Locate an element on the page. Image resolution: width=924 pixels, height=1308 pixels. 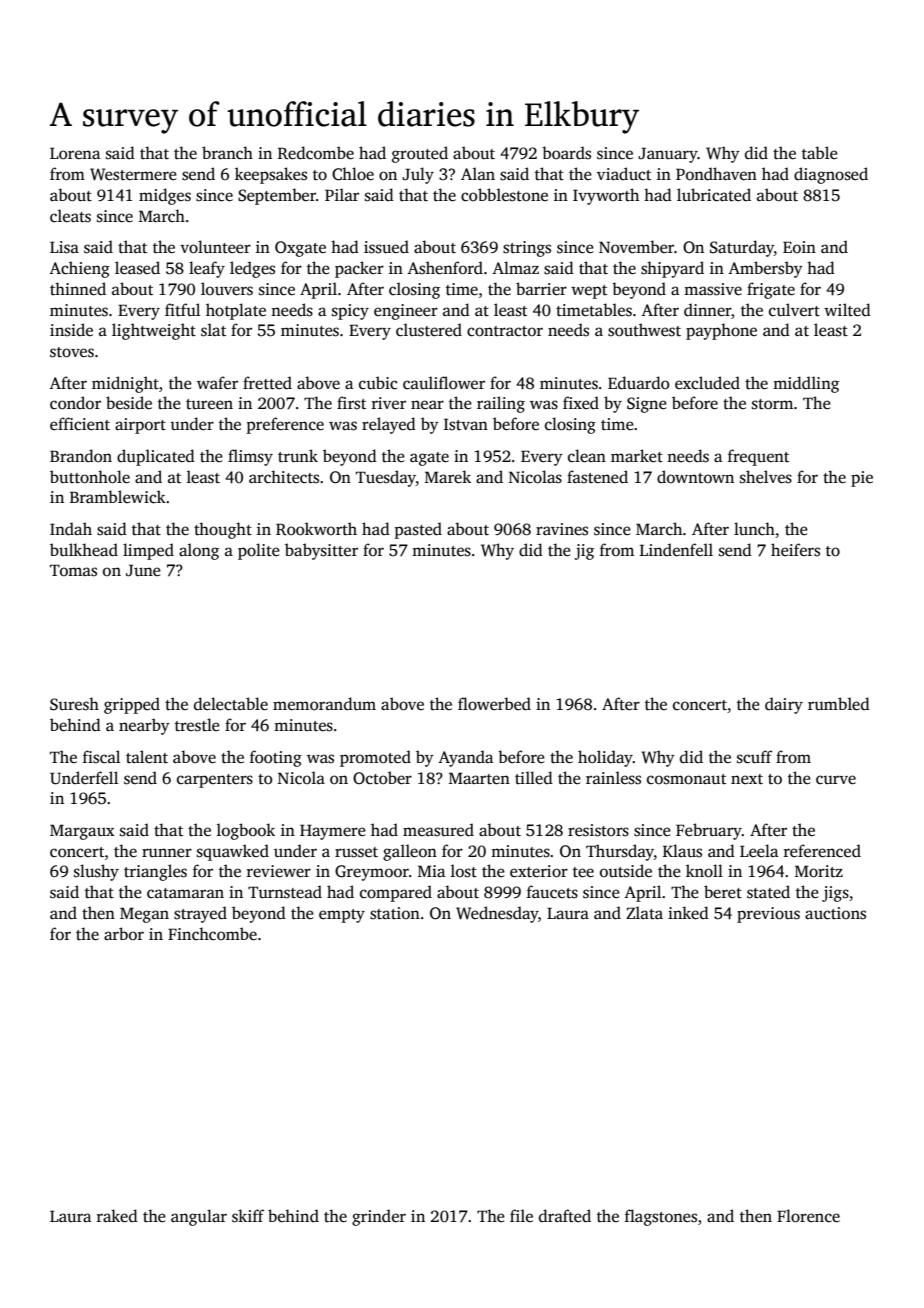
storm is located at coordinates (772, 404).
